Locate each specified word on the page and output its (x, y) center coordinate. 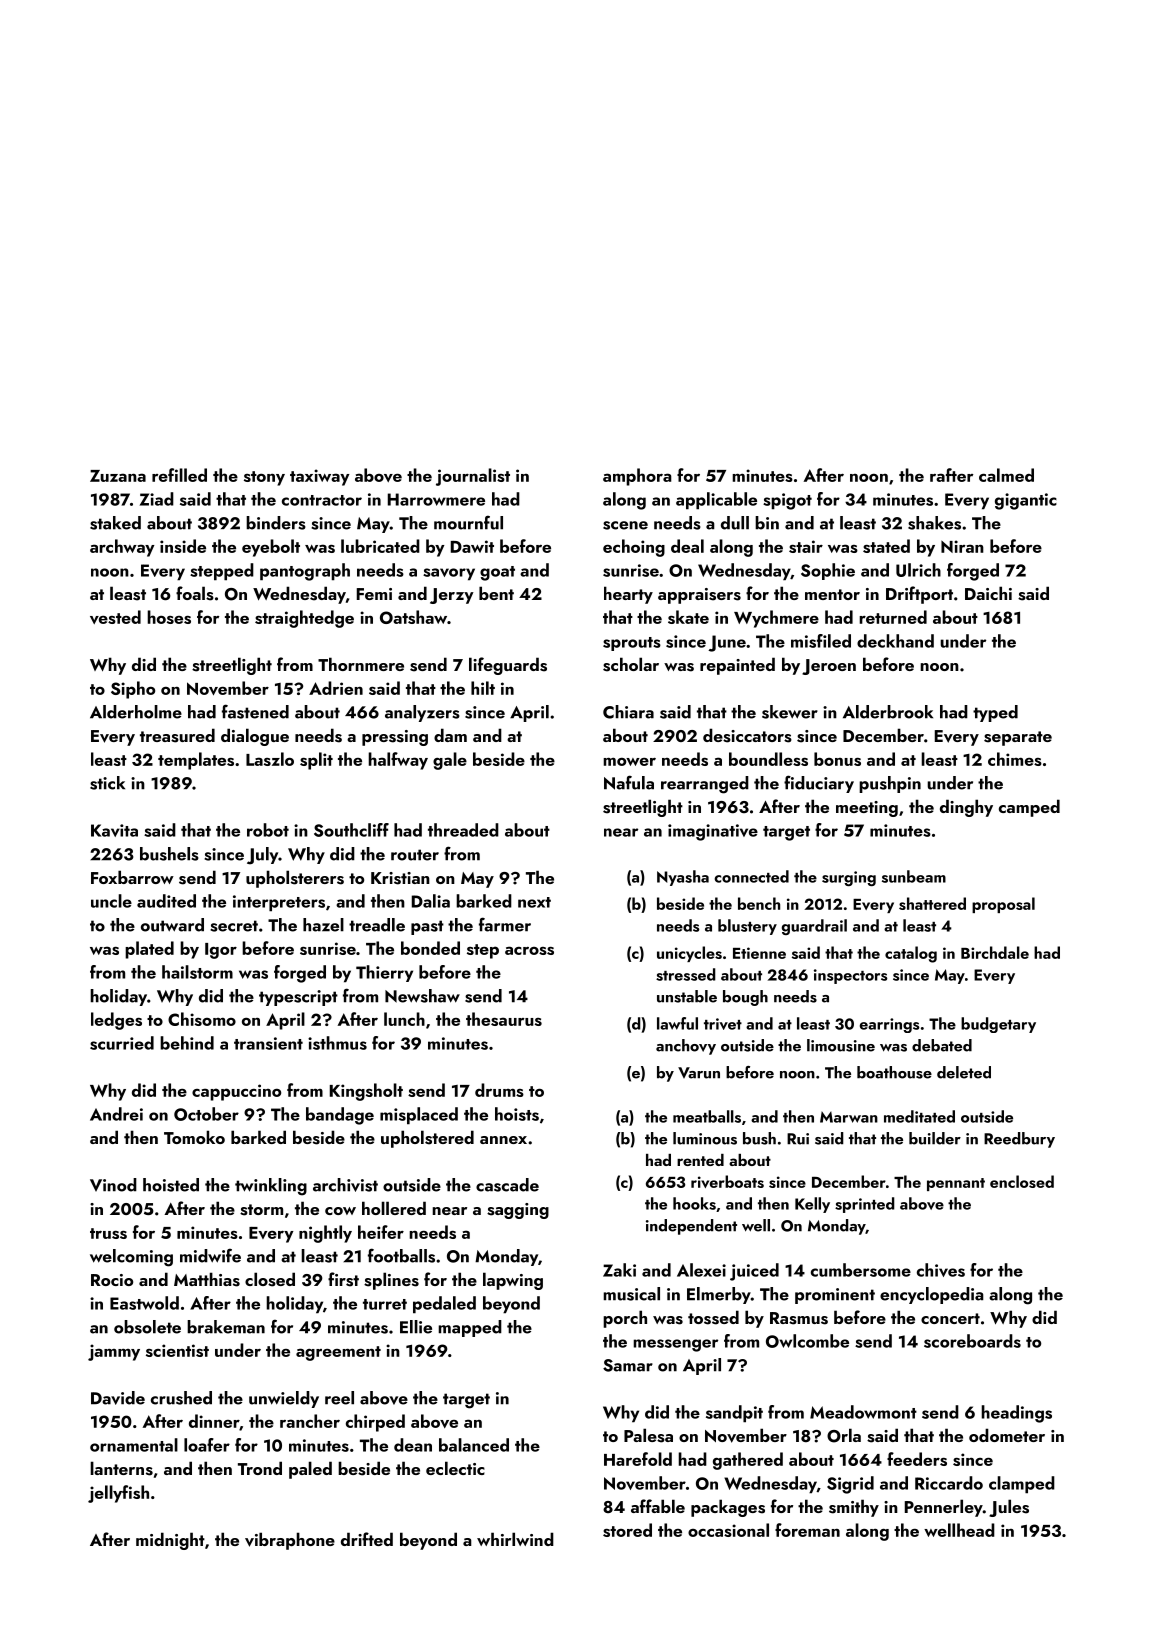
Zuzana (118, 476)
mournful (468, 522)
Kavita (114, 830)
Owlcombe (807, 1341)
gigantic (1026, 501)
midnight (170, 1541)
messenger (675, 1345)
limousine (841, 1045)
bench (759, 903)
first (343, 1279)
